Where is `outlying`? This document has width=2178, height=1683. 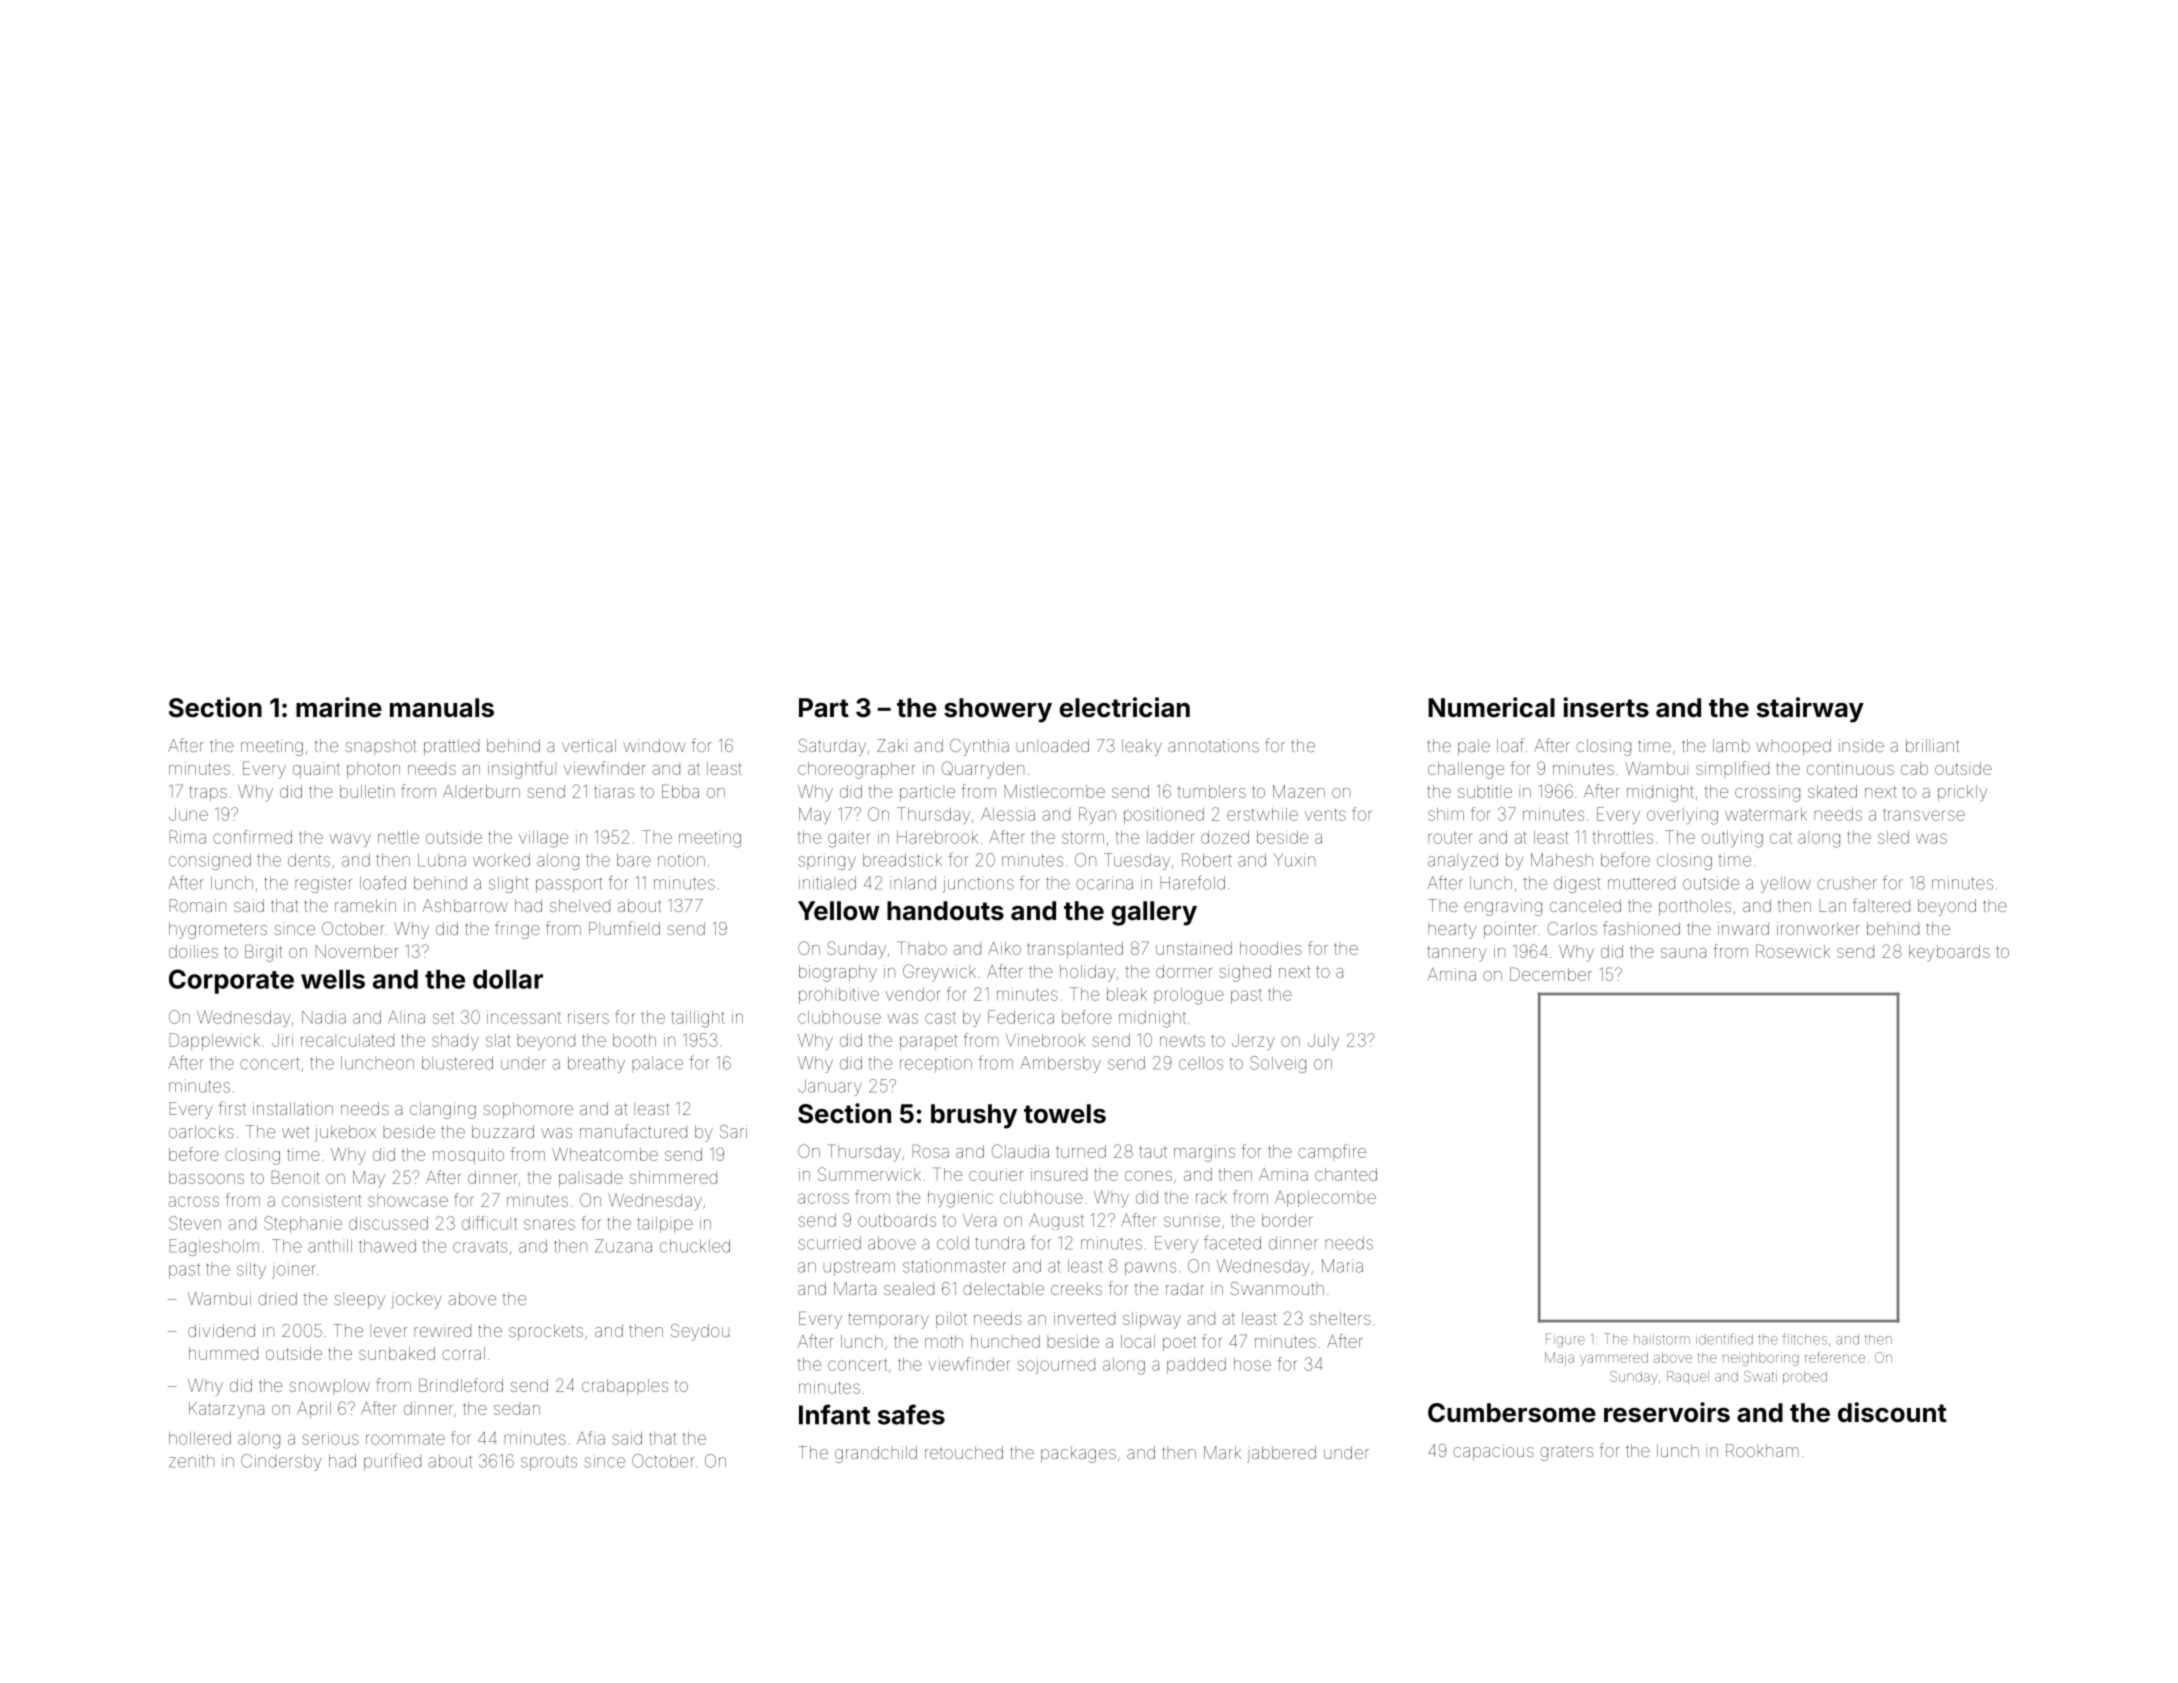 outlying is located at coordinates (1732, 839).
